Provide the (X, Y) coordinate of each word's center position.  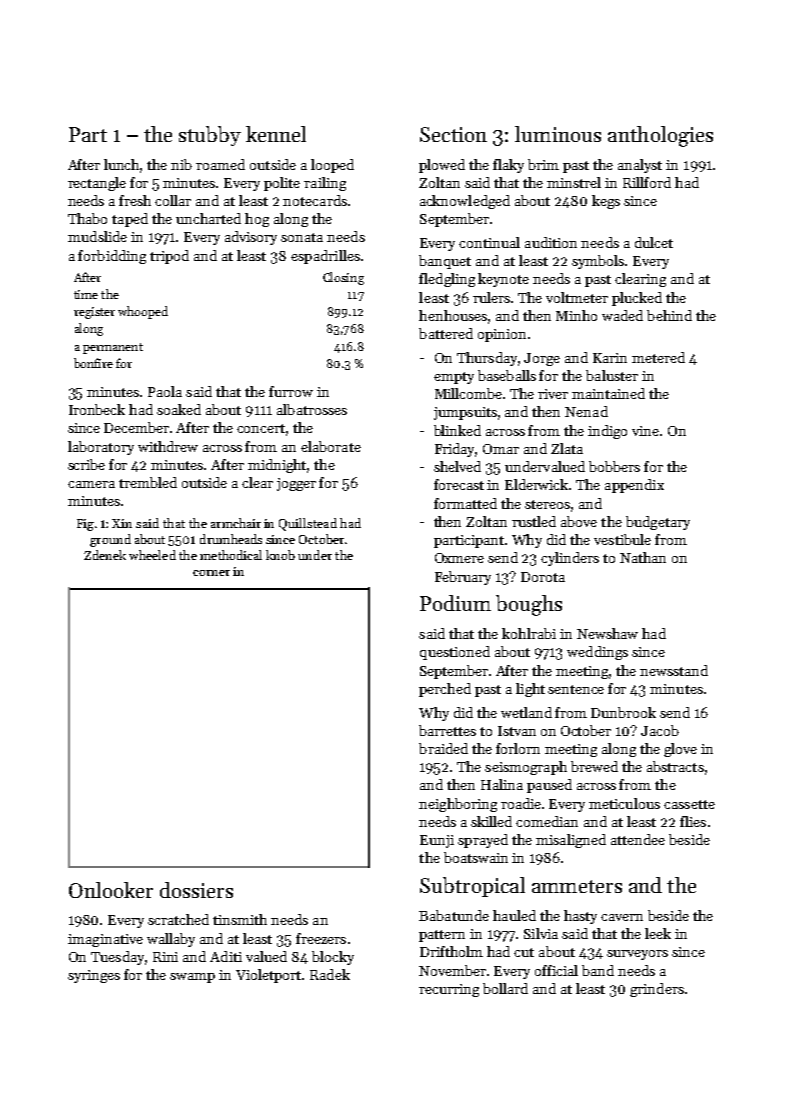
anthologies (660, 136)
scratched (178, 919)
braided (443, 748)
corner (211, 573)
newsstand (674, 670)
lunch (122, 165)
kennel (276, 134)
